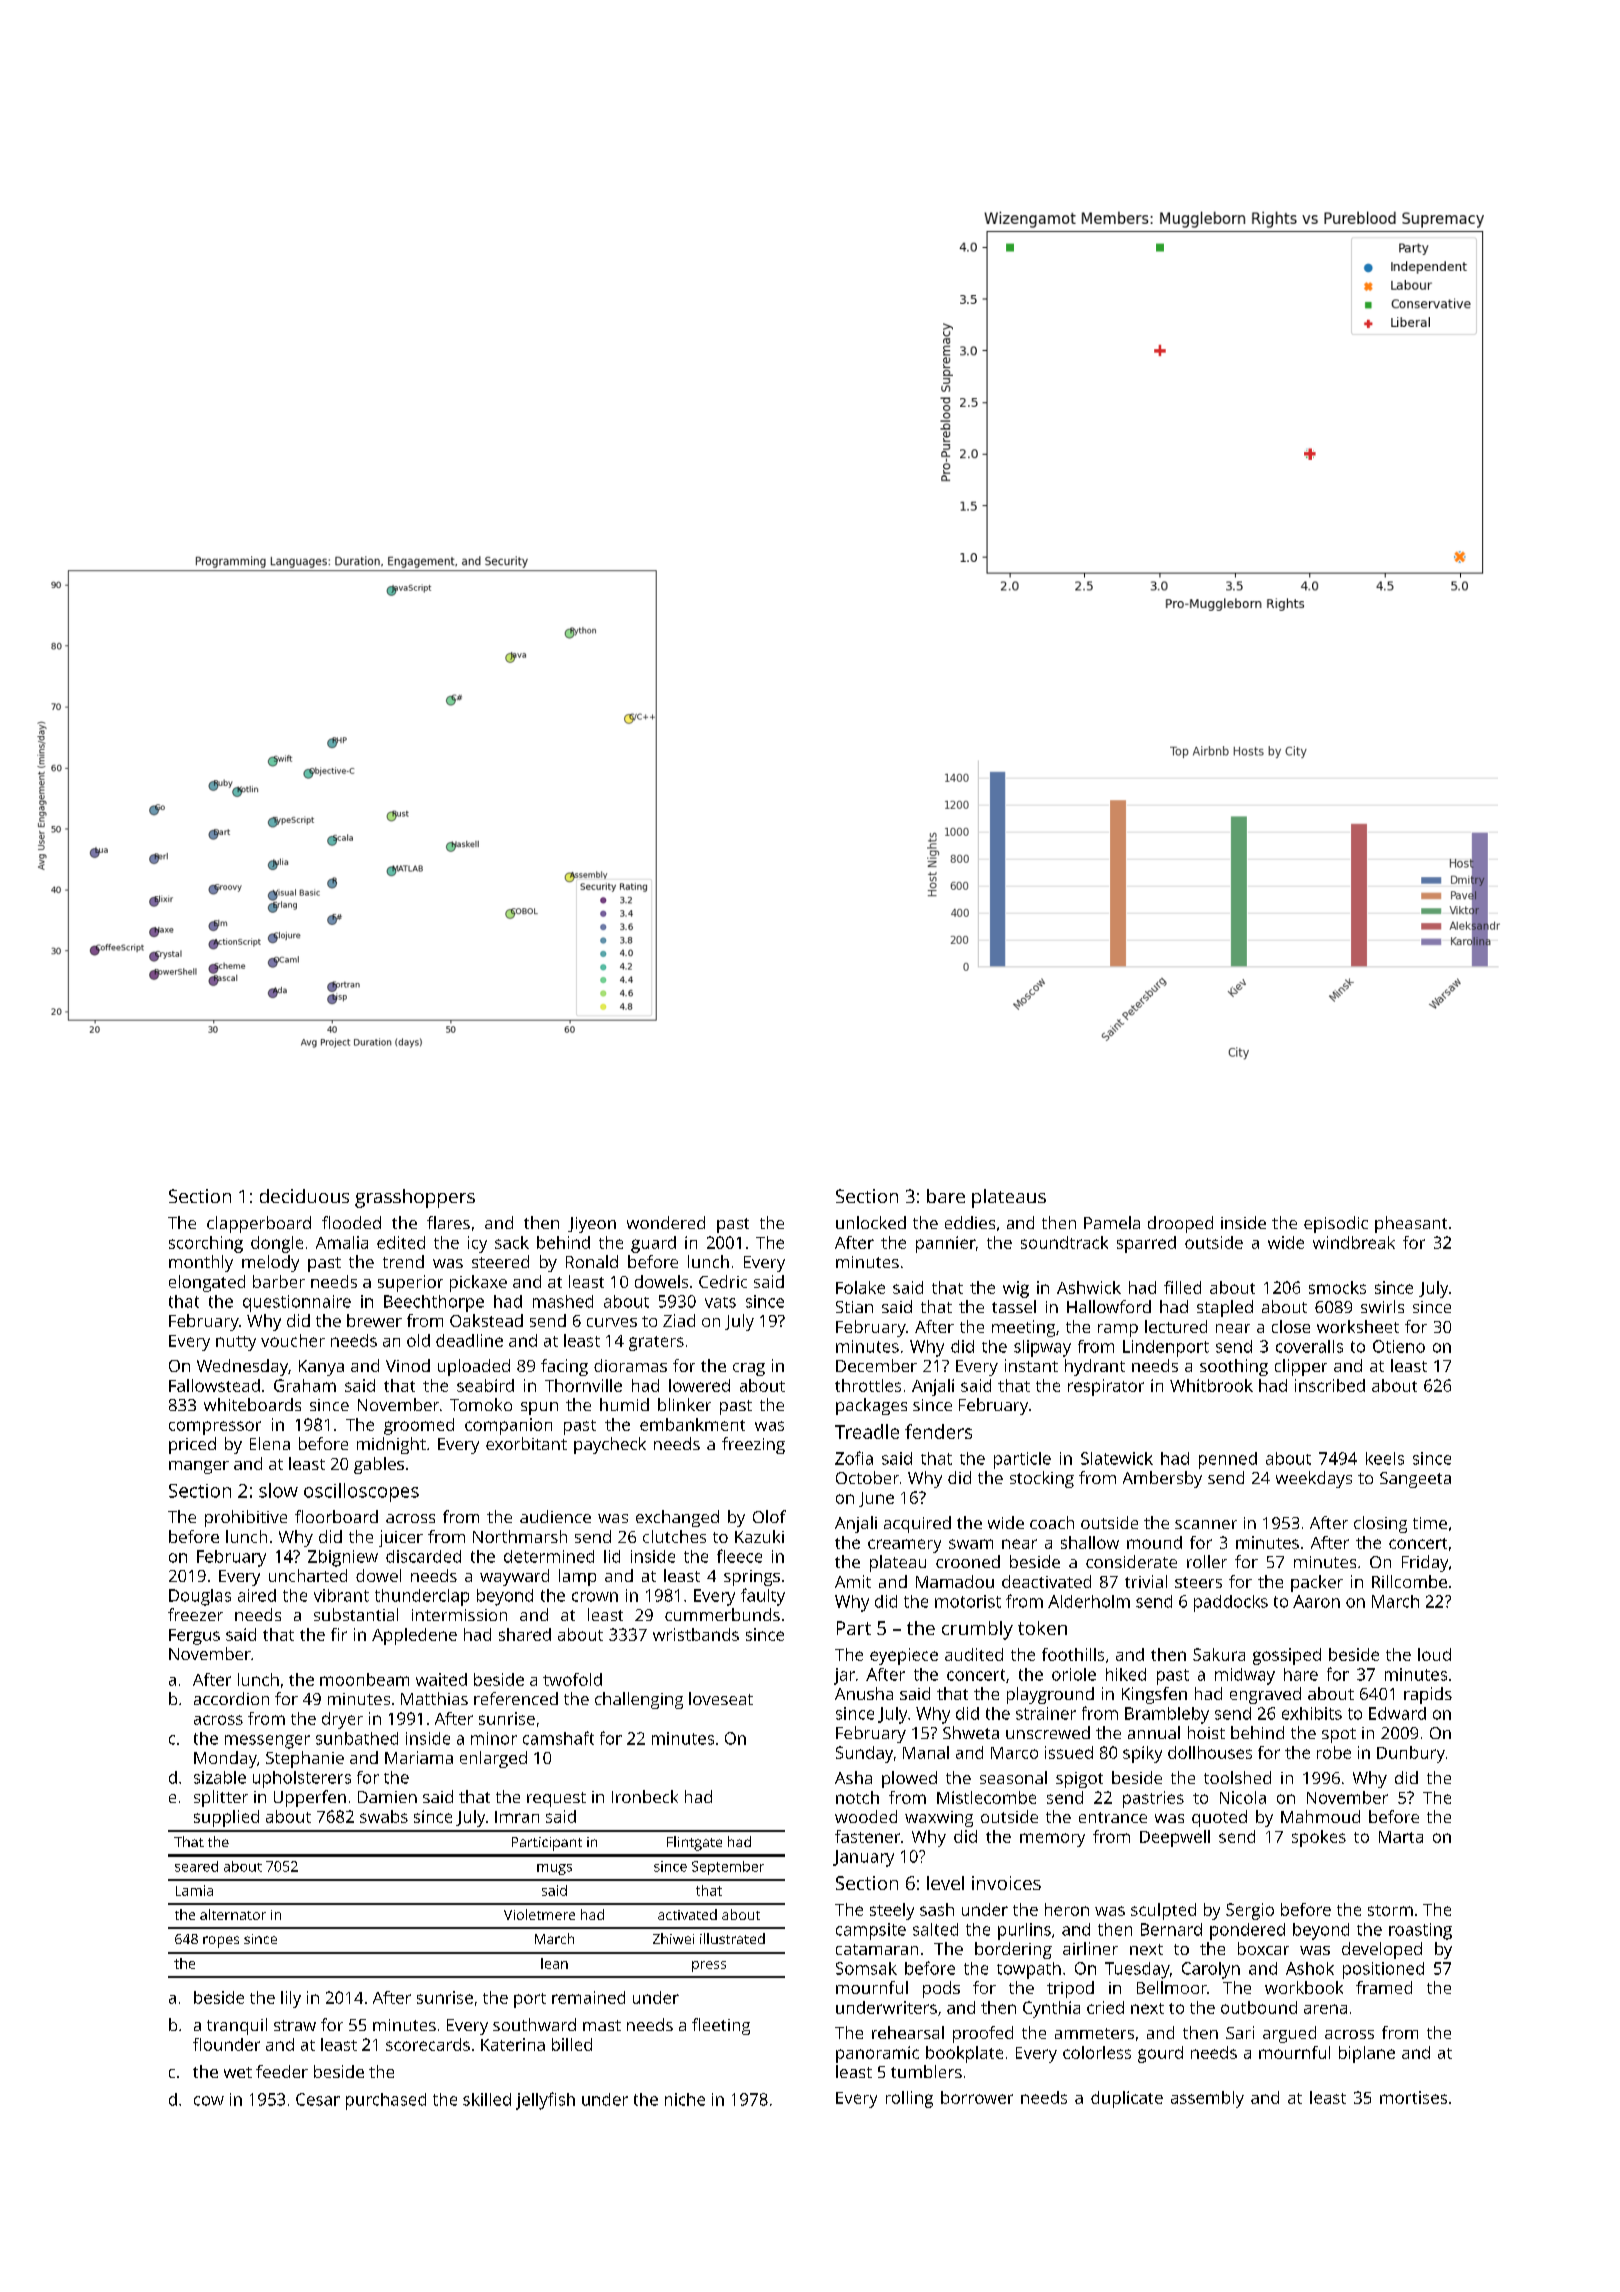 The image size is (1620, 2292). What do you see at coordinates (487, 2099) in the image?
I see `skilled` at bounding box center [487, 2099].
